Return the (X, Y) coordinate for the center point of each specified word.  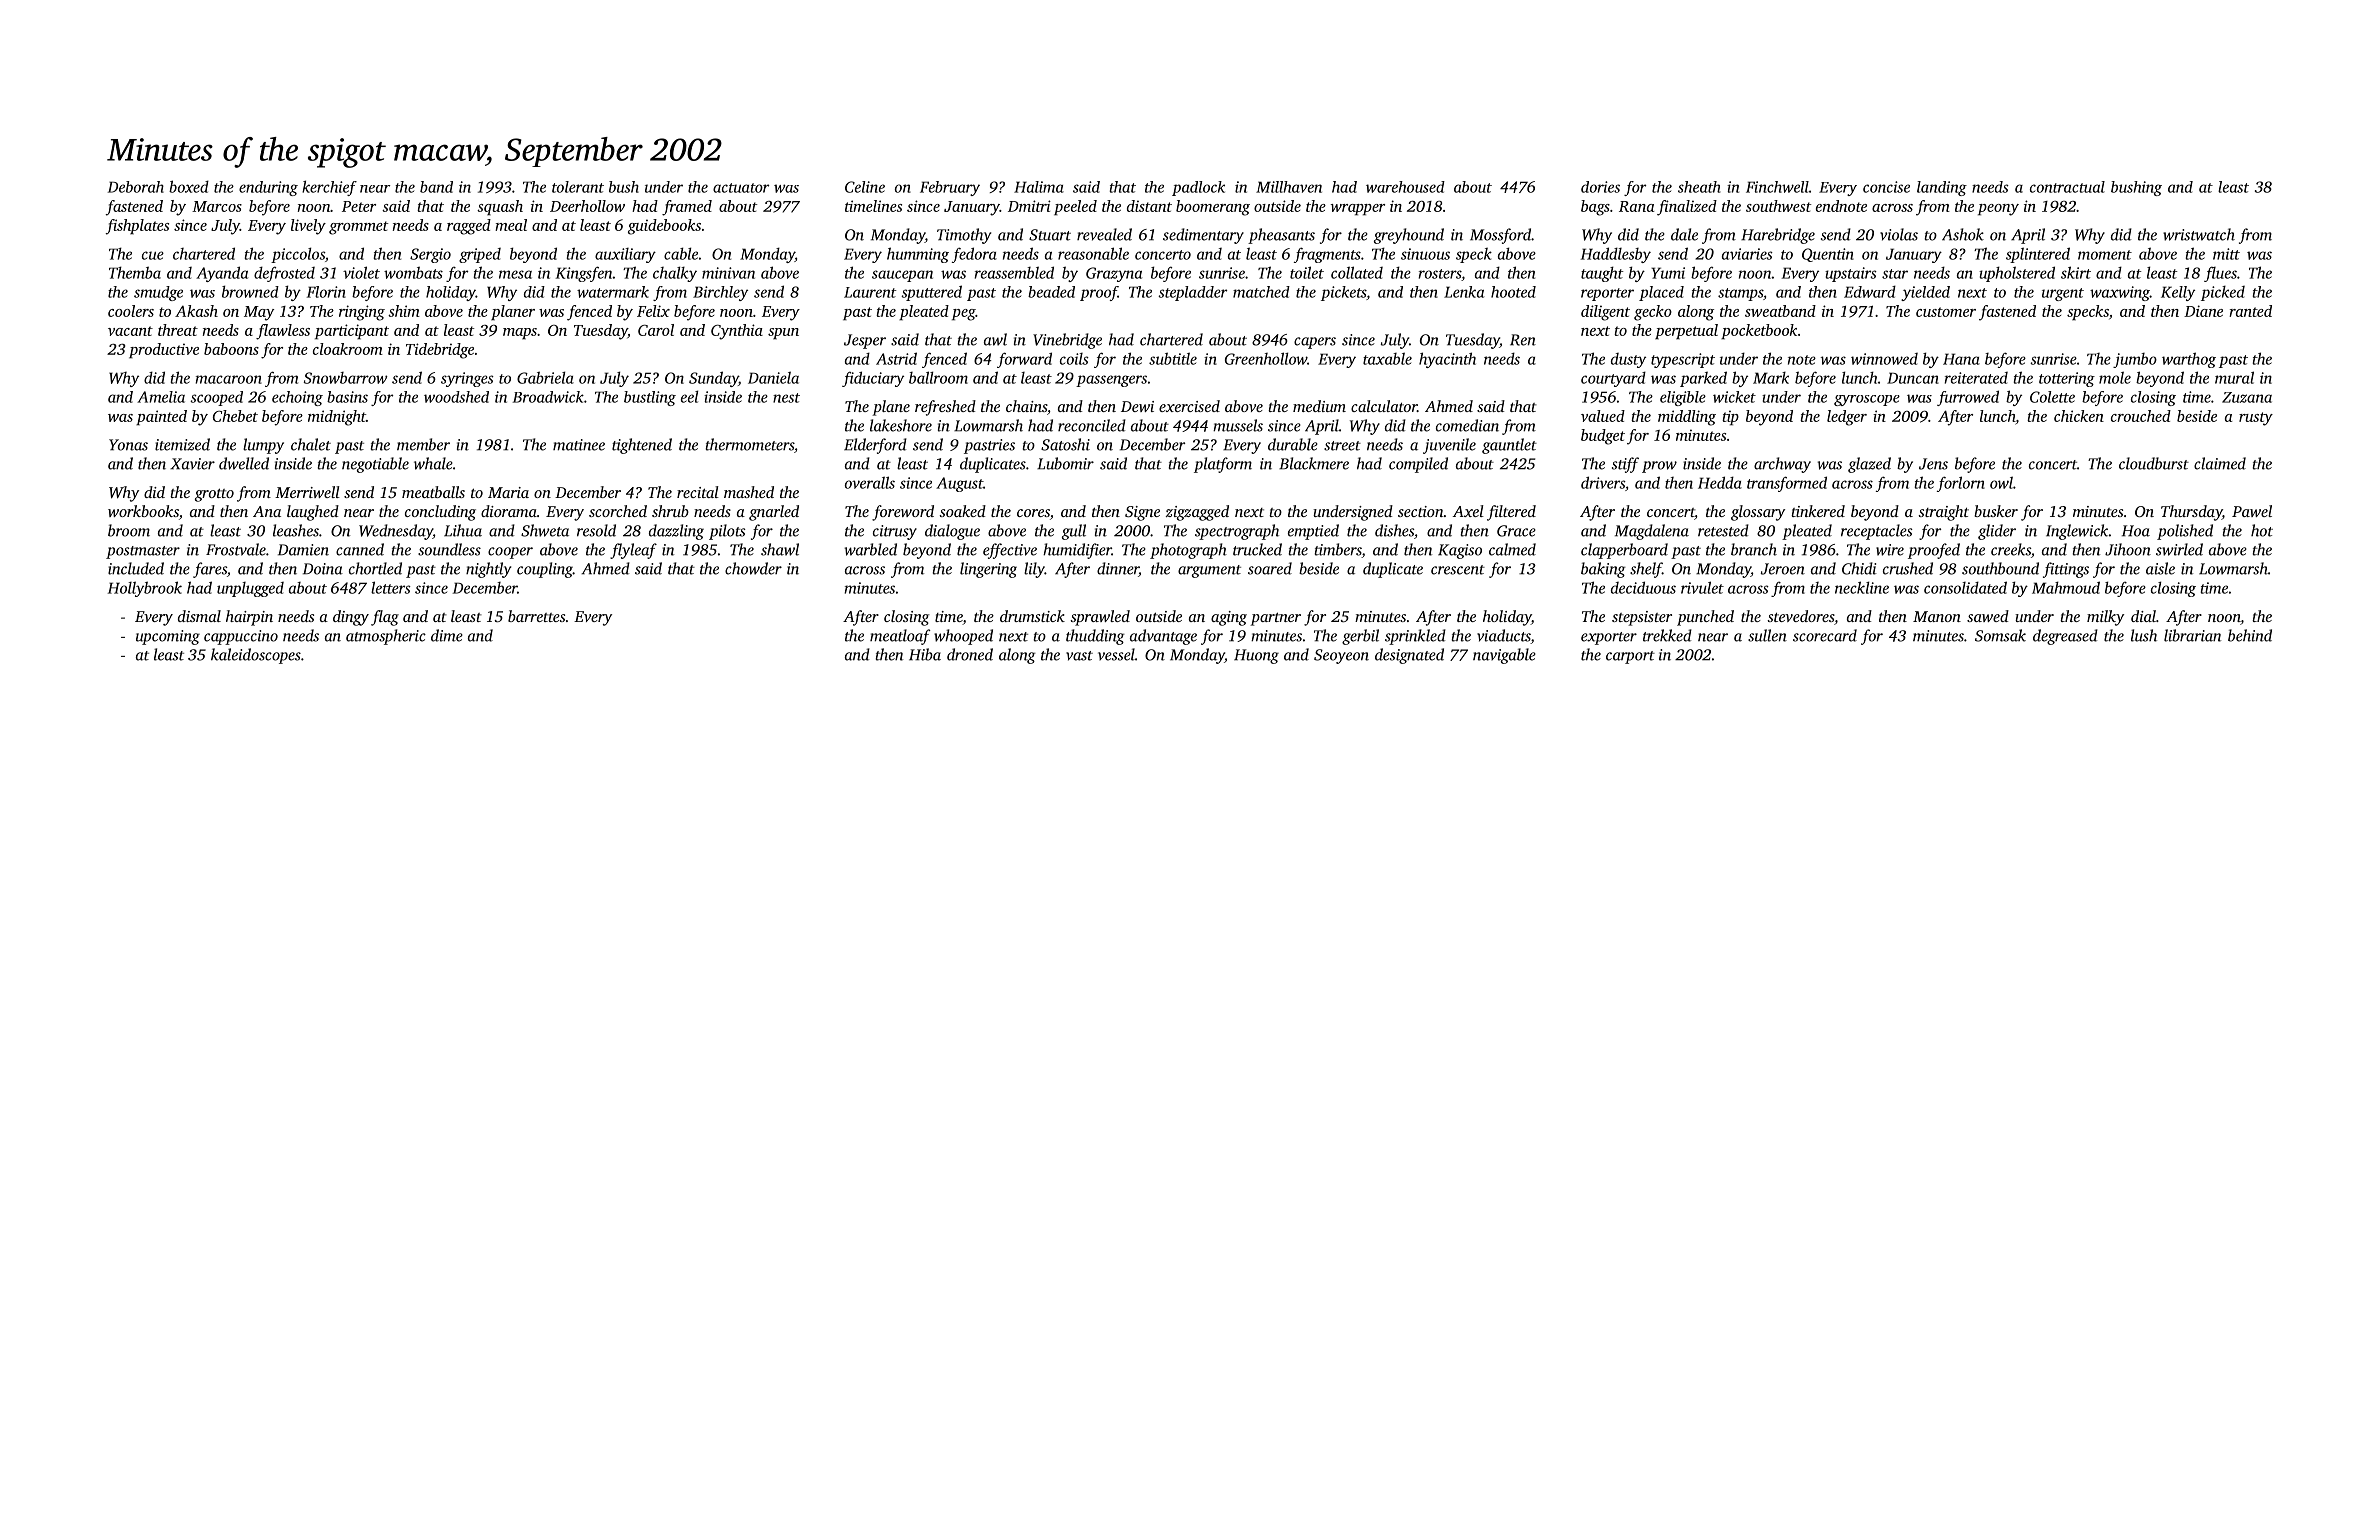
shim (404, 311)
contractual (2067, 187)
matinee (579, 445)
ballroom (938, 377)
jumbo (2135, 360)
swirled (2179, 549)
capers (1315, 343)
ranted (2250, 311)
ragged (469, 227)
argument (1209, 571)
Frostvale (236, 549)
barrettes (536, 616)
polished (2185, 532)
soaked (962, 511)
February (950, 188)
